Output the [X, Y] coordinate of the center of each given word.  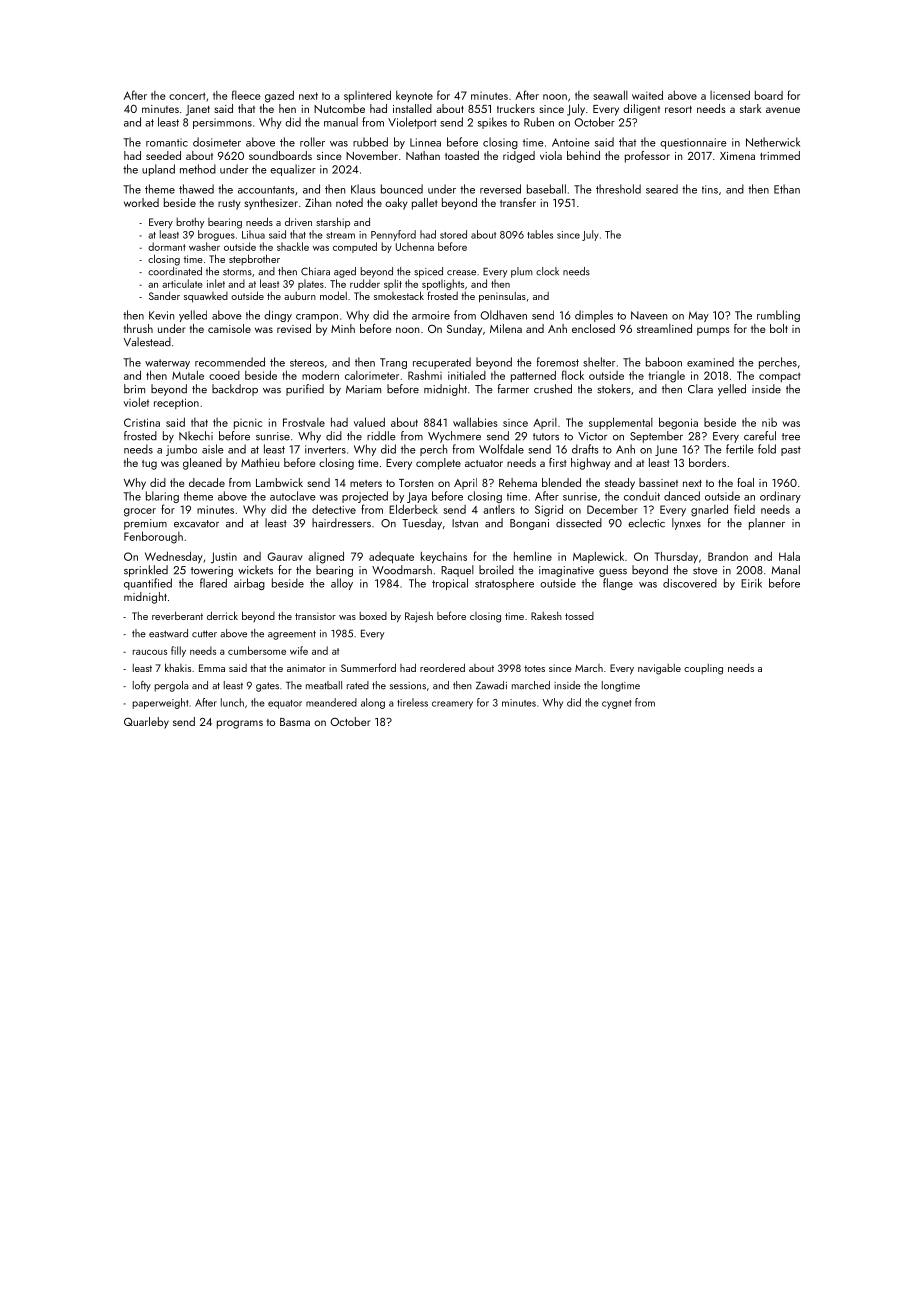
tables [540, 234]
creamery [452, 705]
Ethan [787, 189]
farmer [513, 389]
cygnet [616, 704]
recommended [230, 362]
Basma [295, 722]
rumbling [778, 316]
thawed [196, 189]
